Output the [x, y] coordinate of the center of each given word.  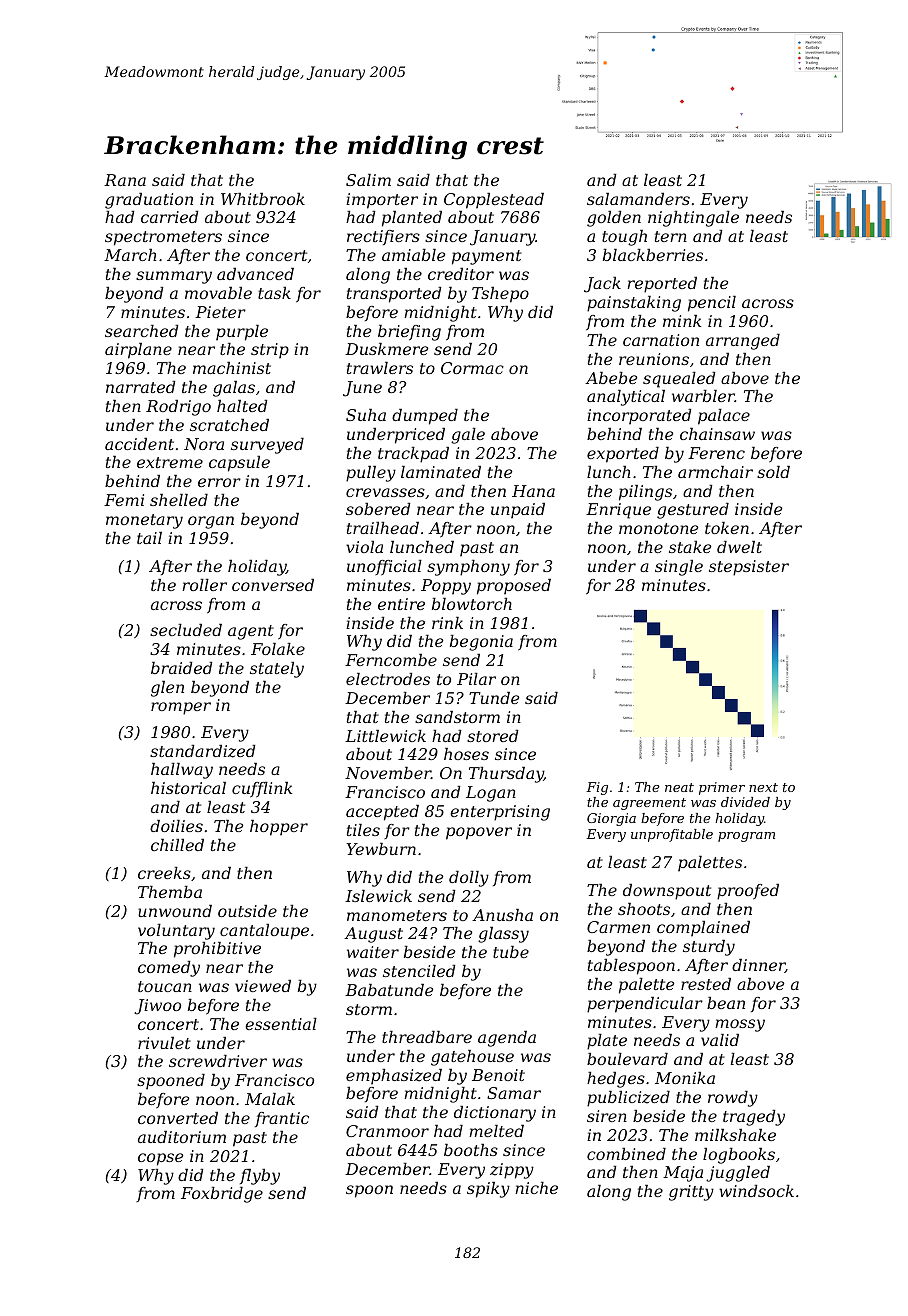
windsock [756, 1191]
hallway [182, 771]
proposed [514, 587]
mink [682, 321]
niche [536, 1188]
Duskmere [386, 349]
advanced [255, 274]
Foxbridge [222, 1195]
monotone [658, 528]
